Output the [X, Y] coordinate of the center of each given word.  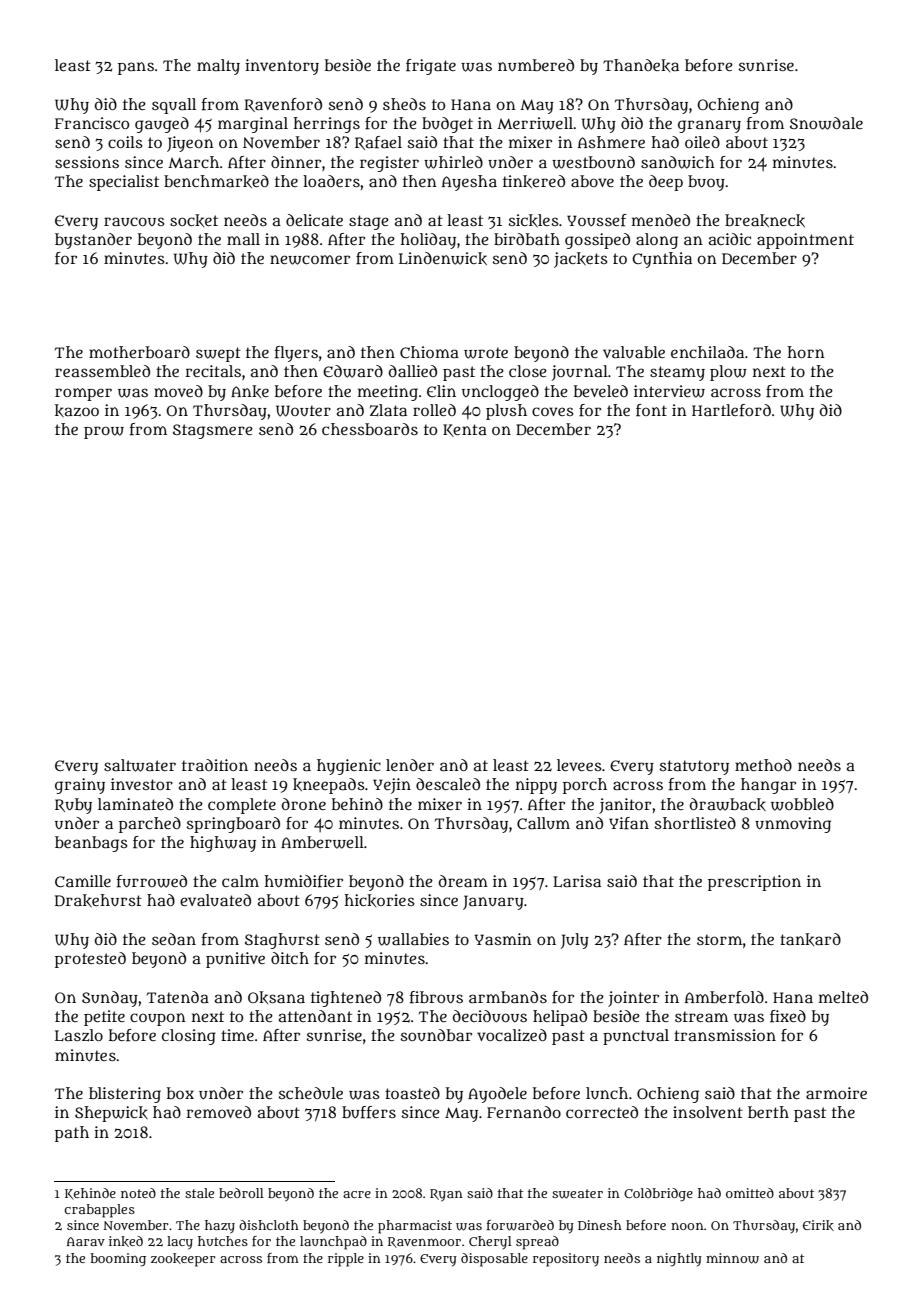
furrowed [152, 881]
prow [104, 432]
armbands [508, 997]
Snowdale [826, 123]
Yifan [629, 823]
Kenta [465, 430]
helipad [560, 1018]
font [651, 410]
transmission [725, 1035]
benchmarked [216, 181]
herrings [327, 125]
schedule [311, 1093]
